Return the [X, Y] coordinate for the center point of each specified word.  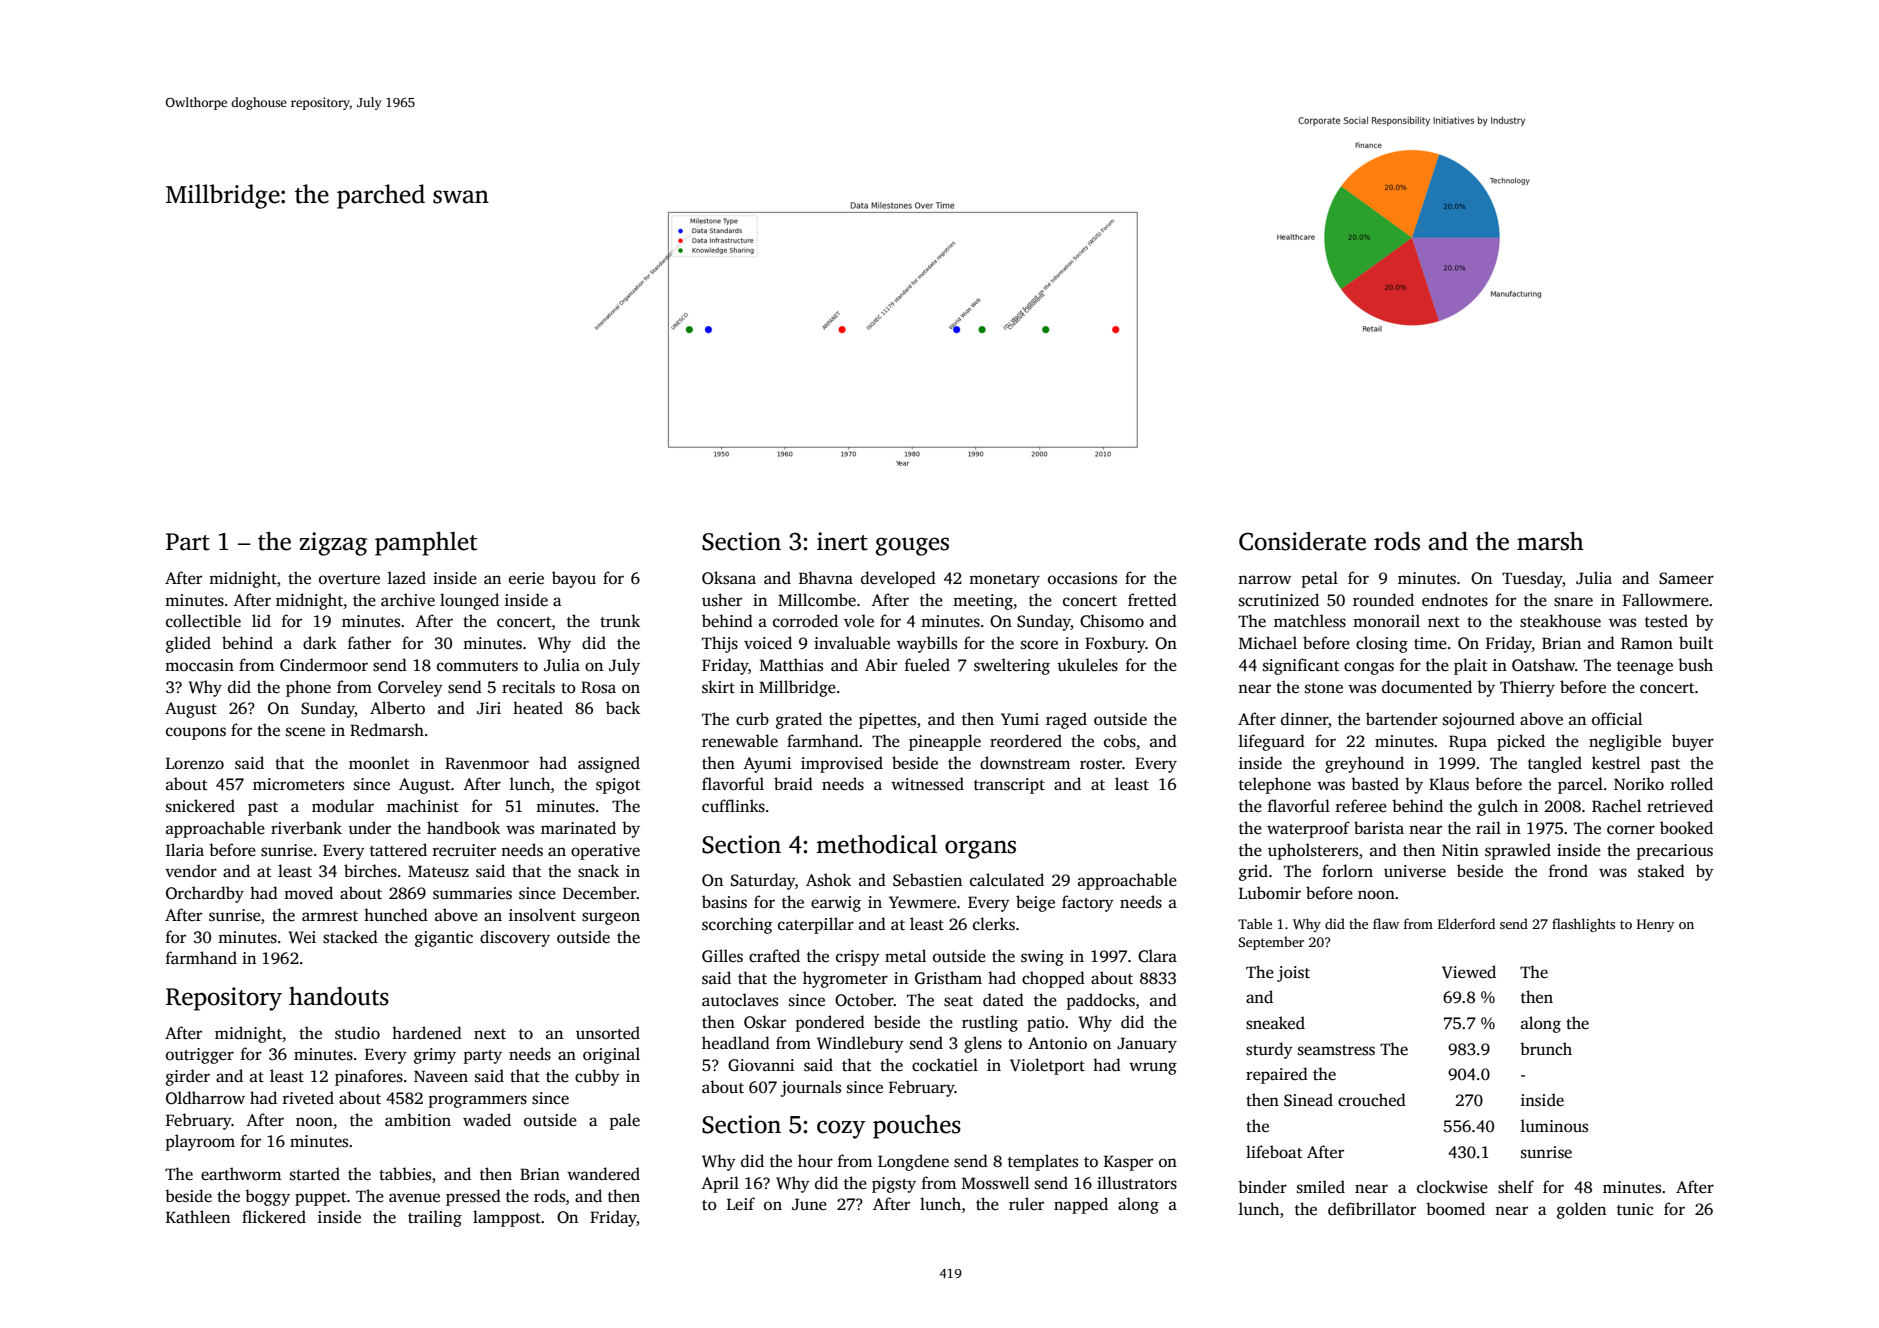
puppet [320, 1199]
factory [1088, 903]
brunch [1546, 1049]
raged [1066, 720]
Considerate [1302, 541]
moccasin [199, 665]
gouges [912, 546]
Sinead [1308, 1100]
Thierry [1527, 688]
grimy [435, 1056]
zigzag [333, 544]
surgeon [611, 918]
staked [1661, 871]
